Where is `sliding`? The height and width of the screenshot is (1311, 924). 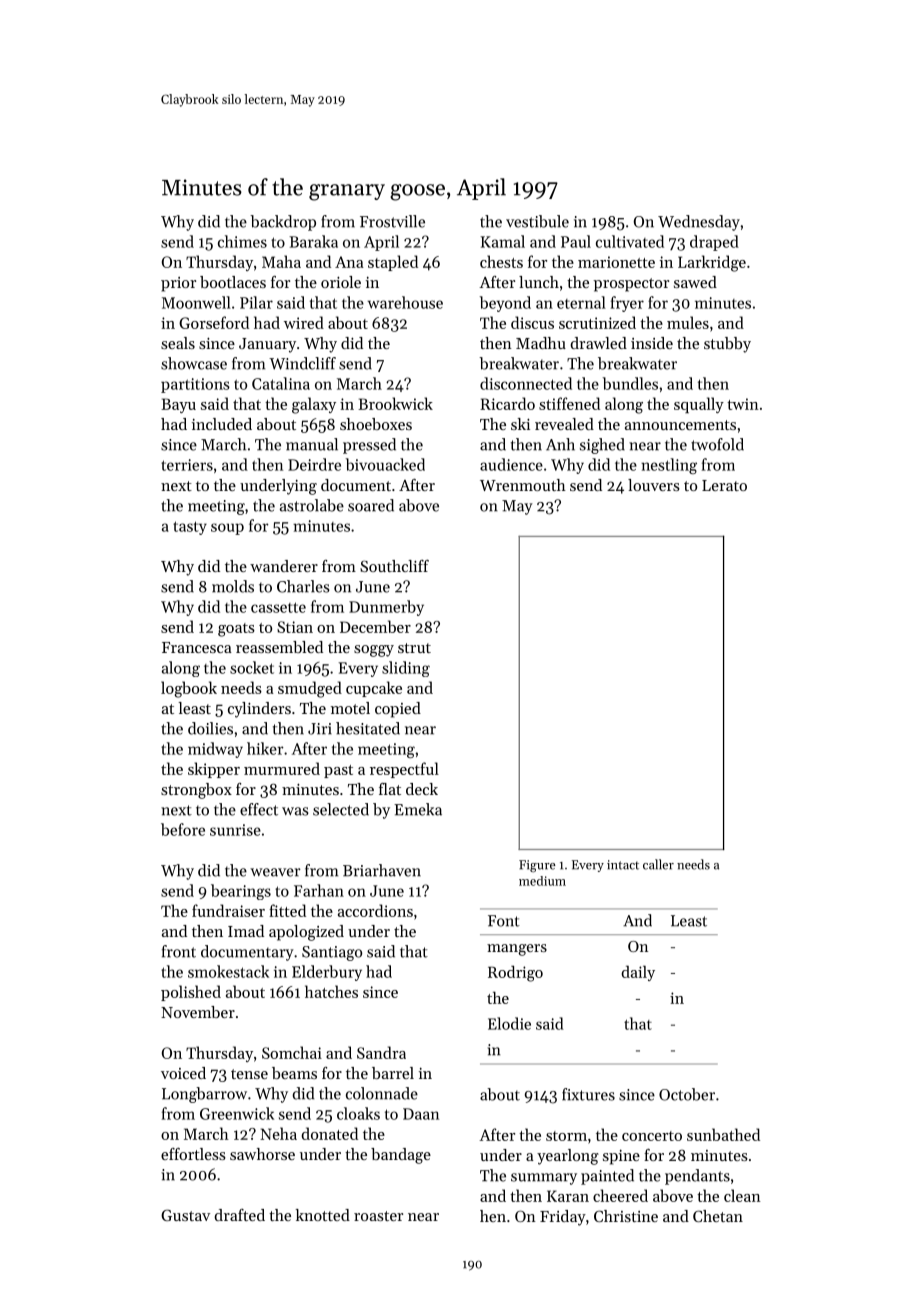 sliding is located at coordinates (406, 669).
